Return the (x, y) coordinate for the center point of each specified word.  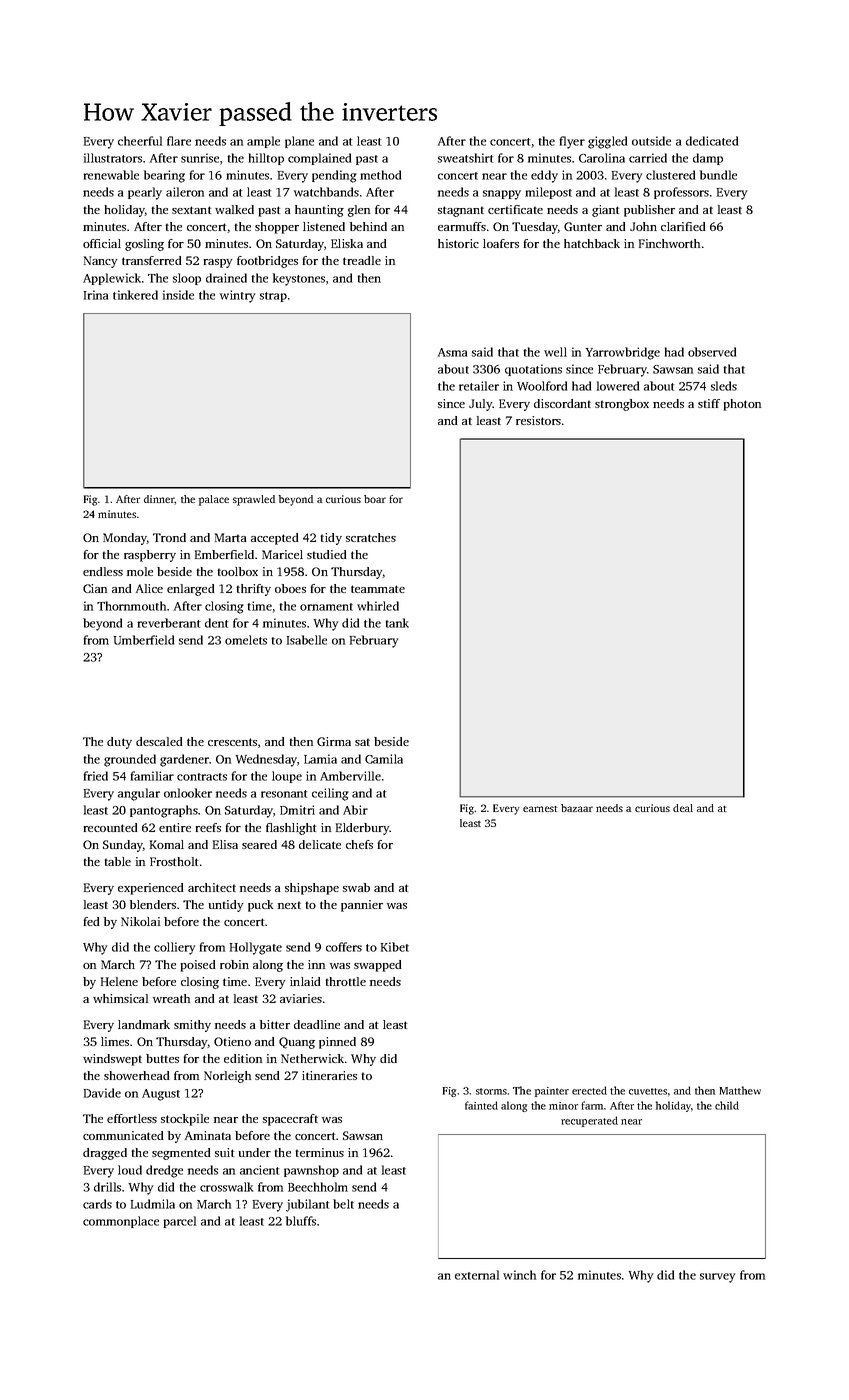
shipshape (312, 889)
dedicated (712, 141)
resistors (538, 420)
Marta (230, 537)
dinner (159, 500)
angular (139, 794)
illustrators (113, 158)
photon (742, 405)
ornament (326, 607)
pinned (337, 1043)
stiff (709, 403)
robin (234, 964)
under (255, 1152)
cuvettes (648, 1091)
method (380, 175)
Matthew (740, 1090)
